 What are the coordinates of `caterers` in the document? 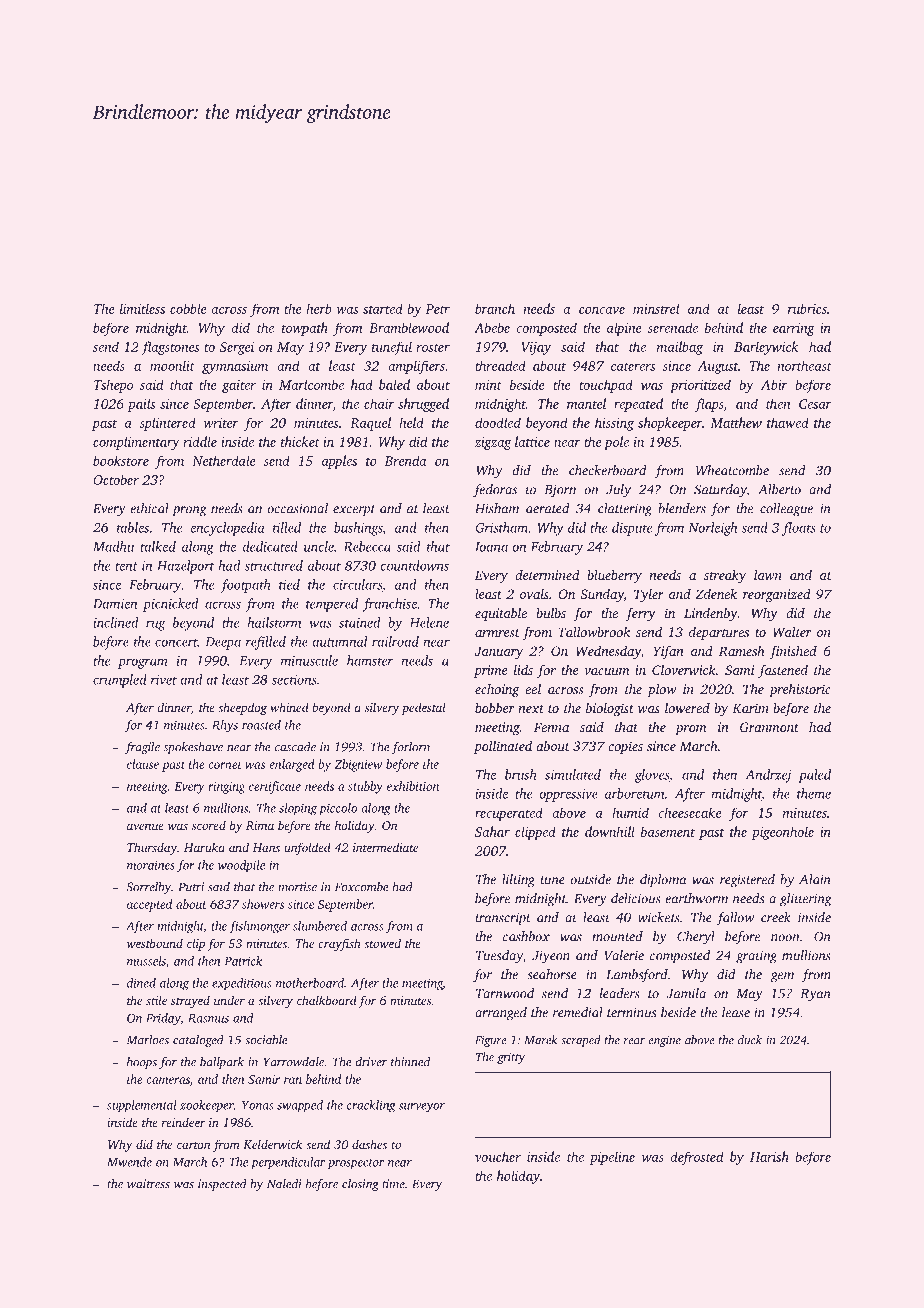 It's located at (633, 366).
